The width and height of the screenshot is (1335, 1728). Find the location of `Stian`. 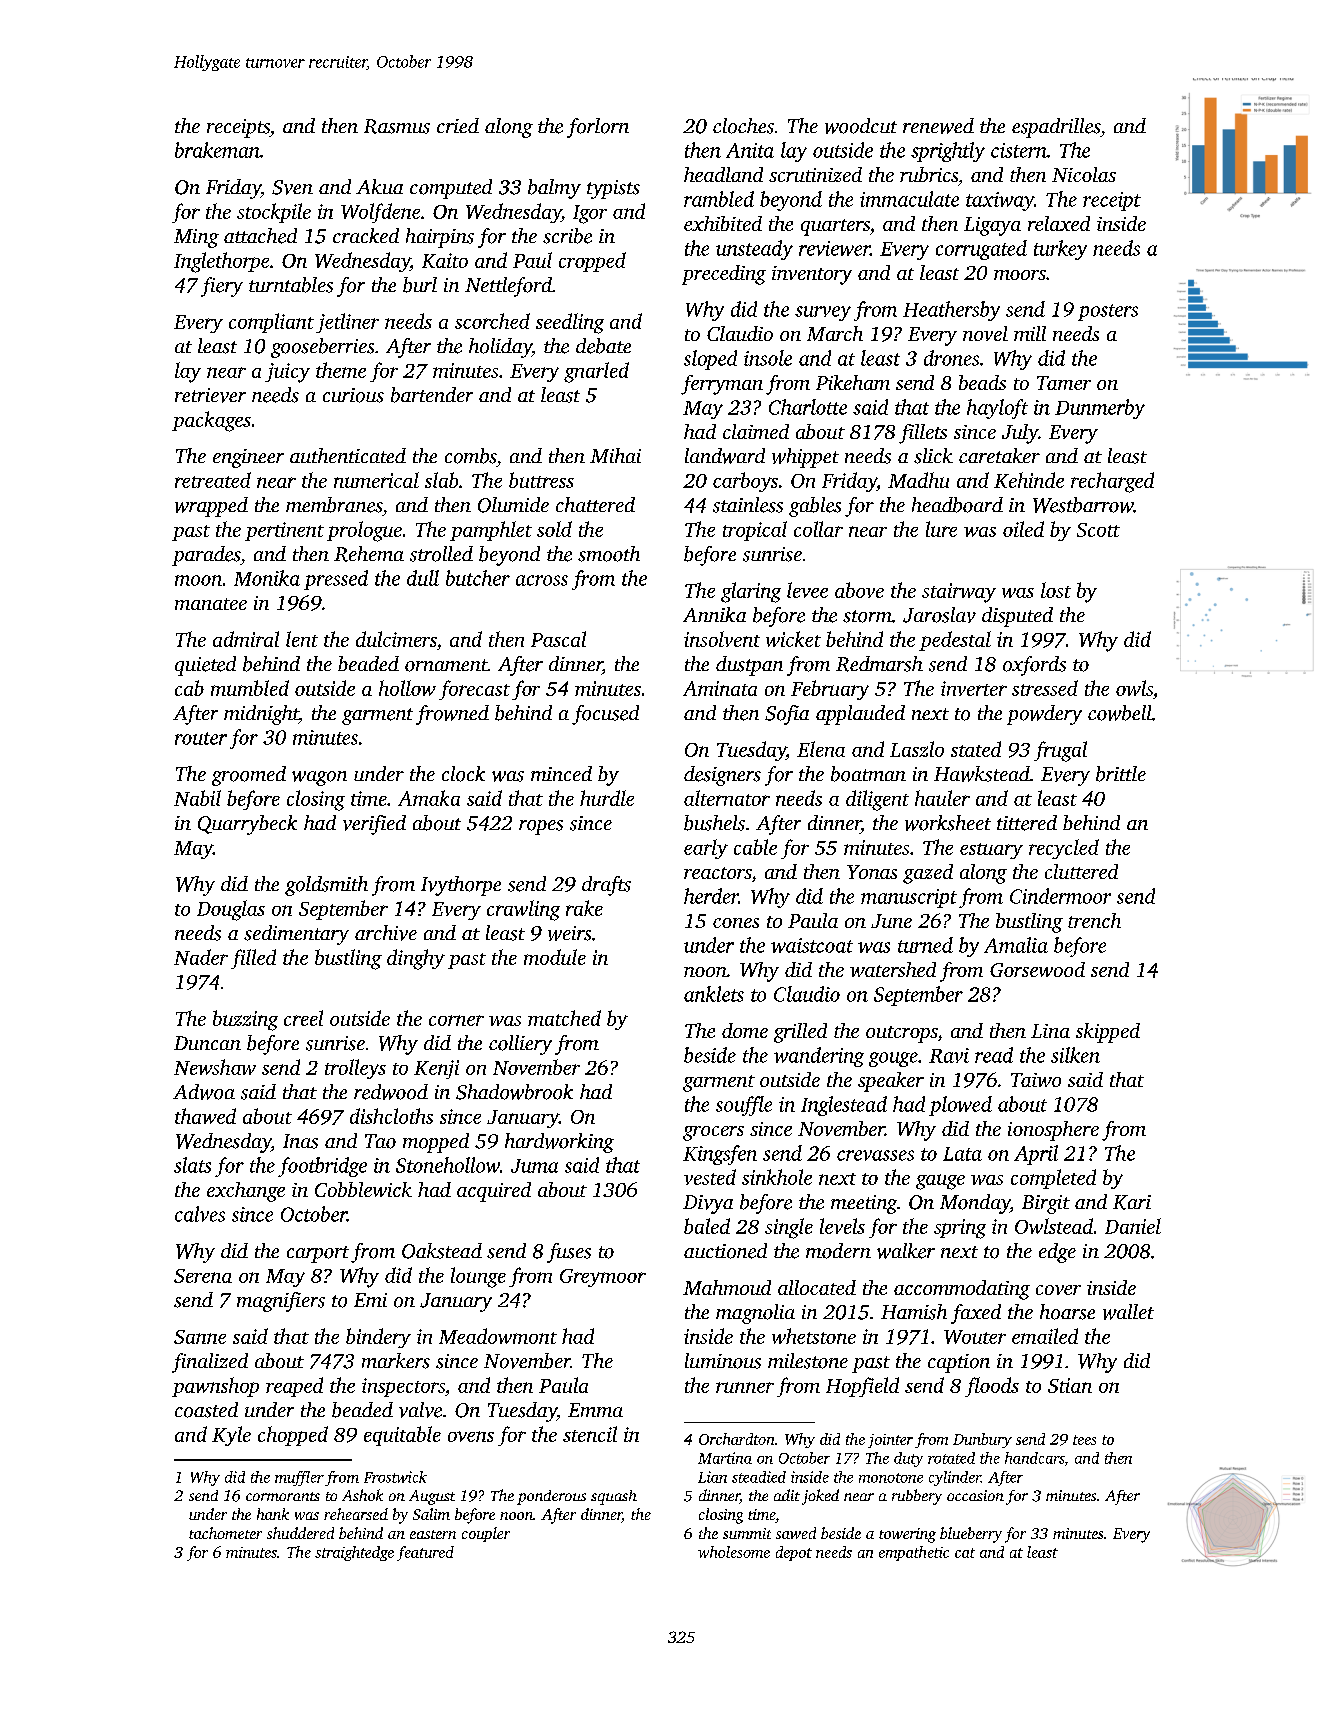

Stian is located at coordinates (1070, 1385).
